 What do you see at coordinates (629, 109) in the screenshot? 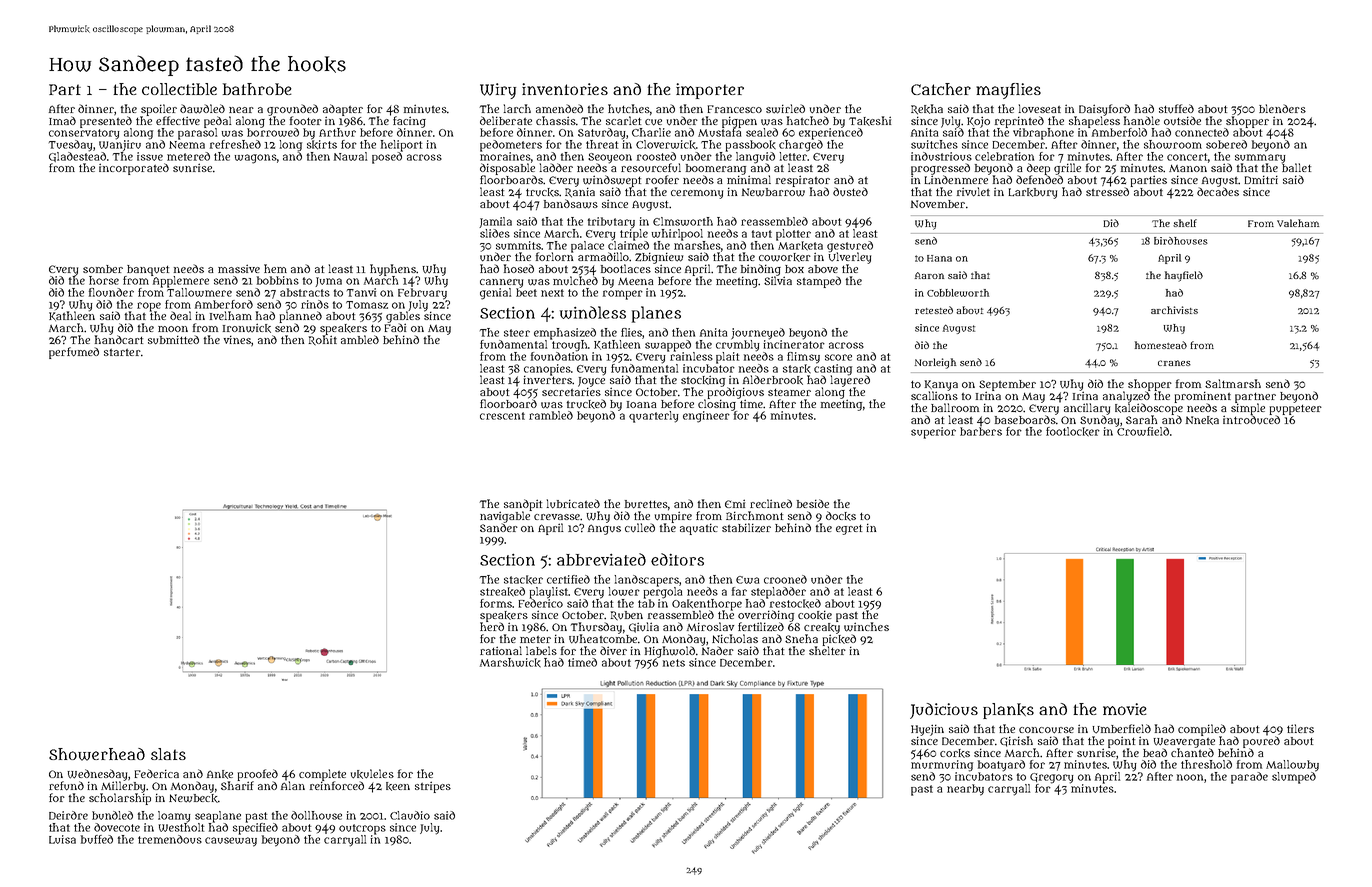
I see `hutches` at bounding box center [629, 109].
